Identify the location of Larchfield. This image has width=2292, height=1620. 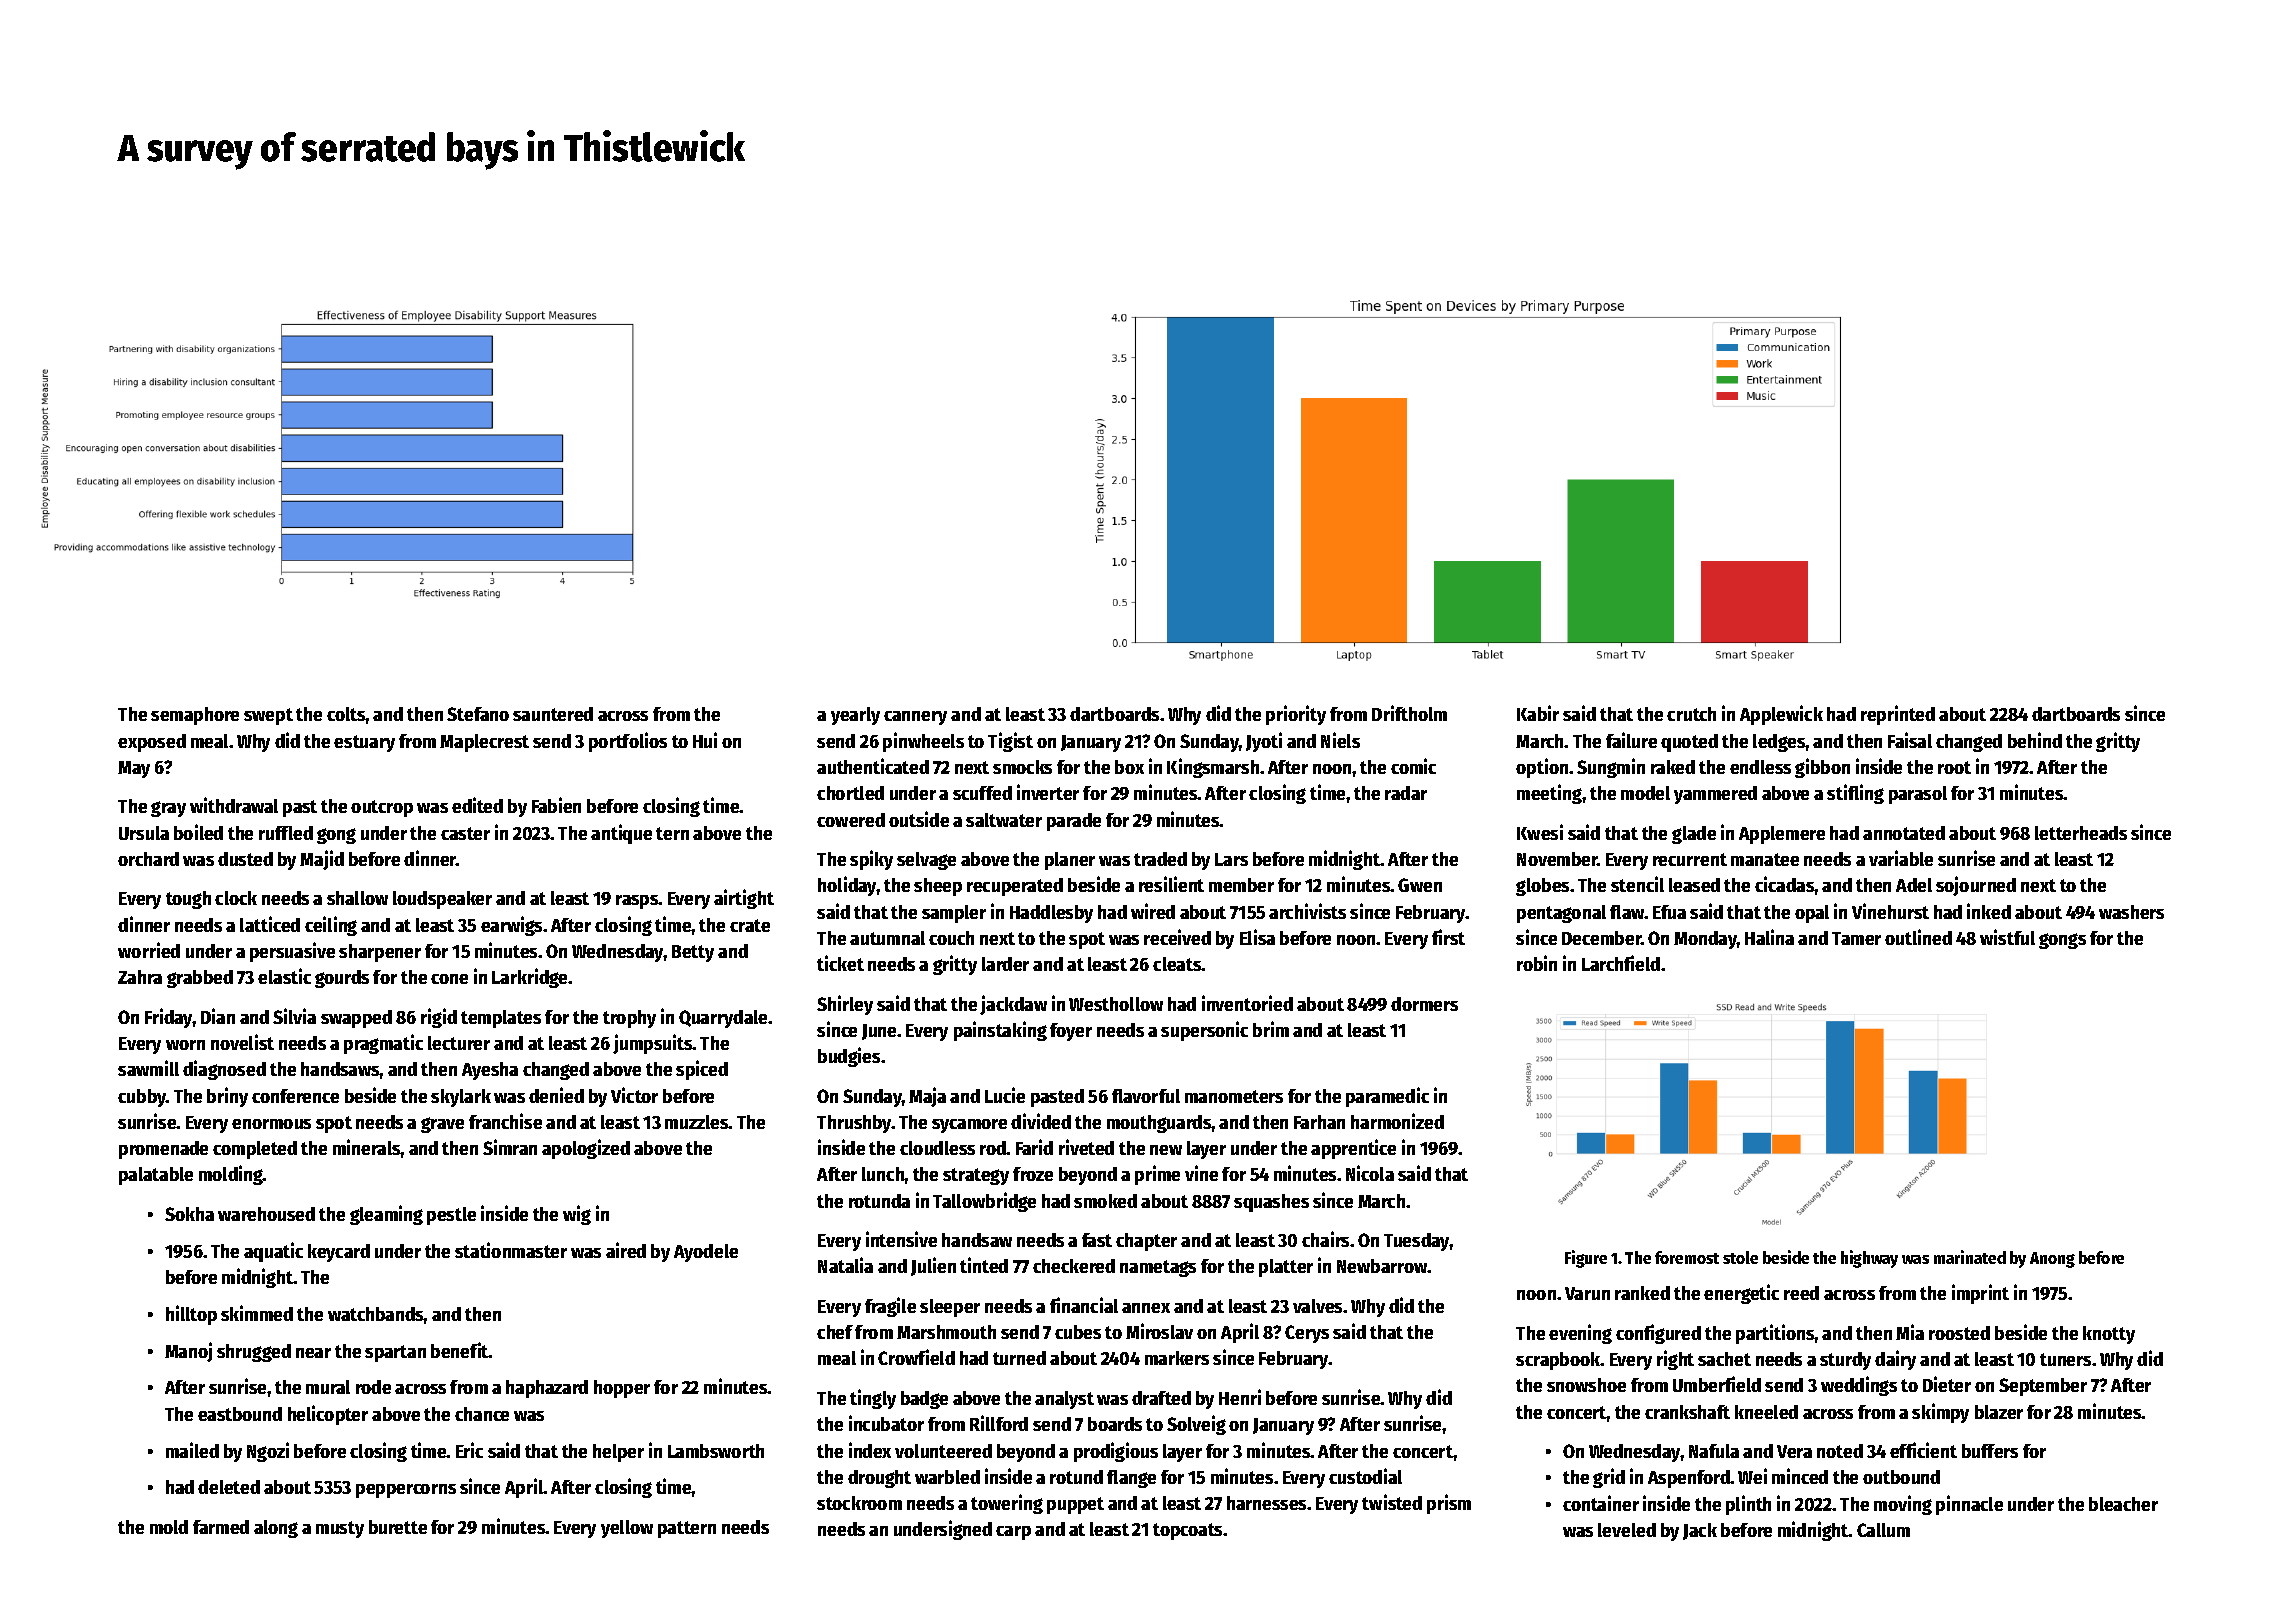
(1621, 963).
